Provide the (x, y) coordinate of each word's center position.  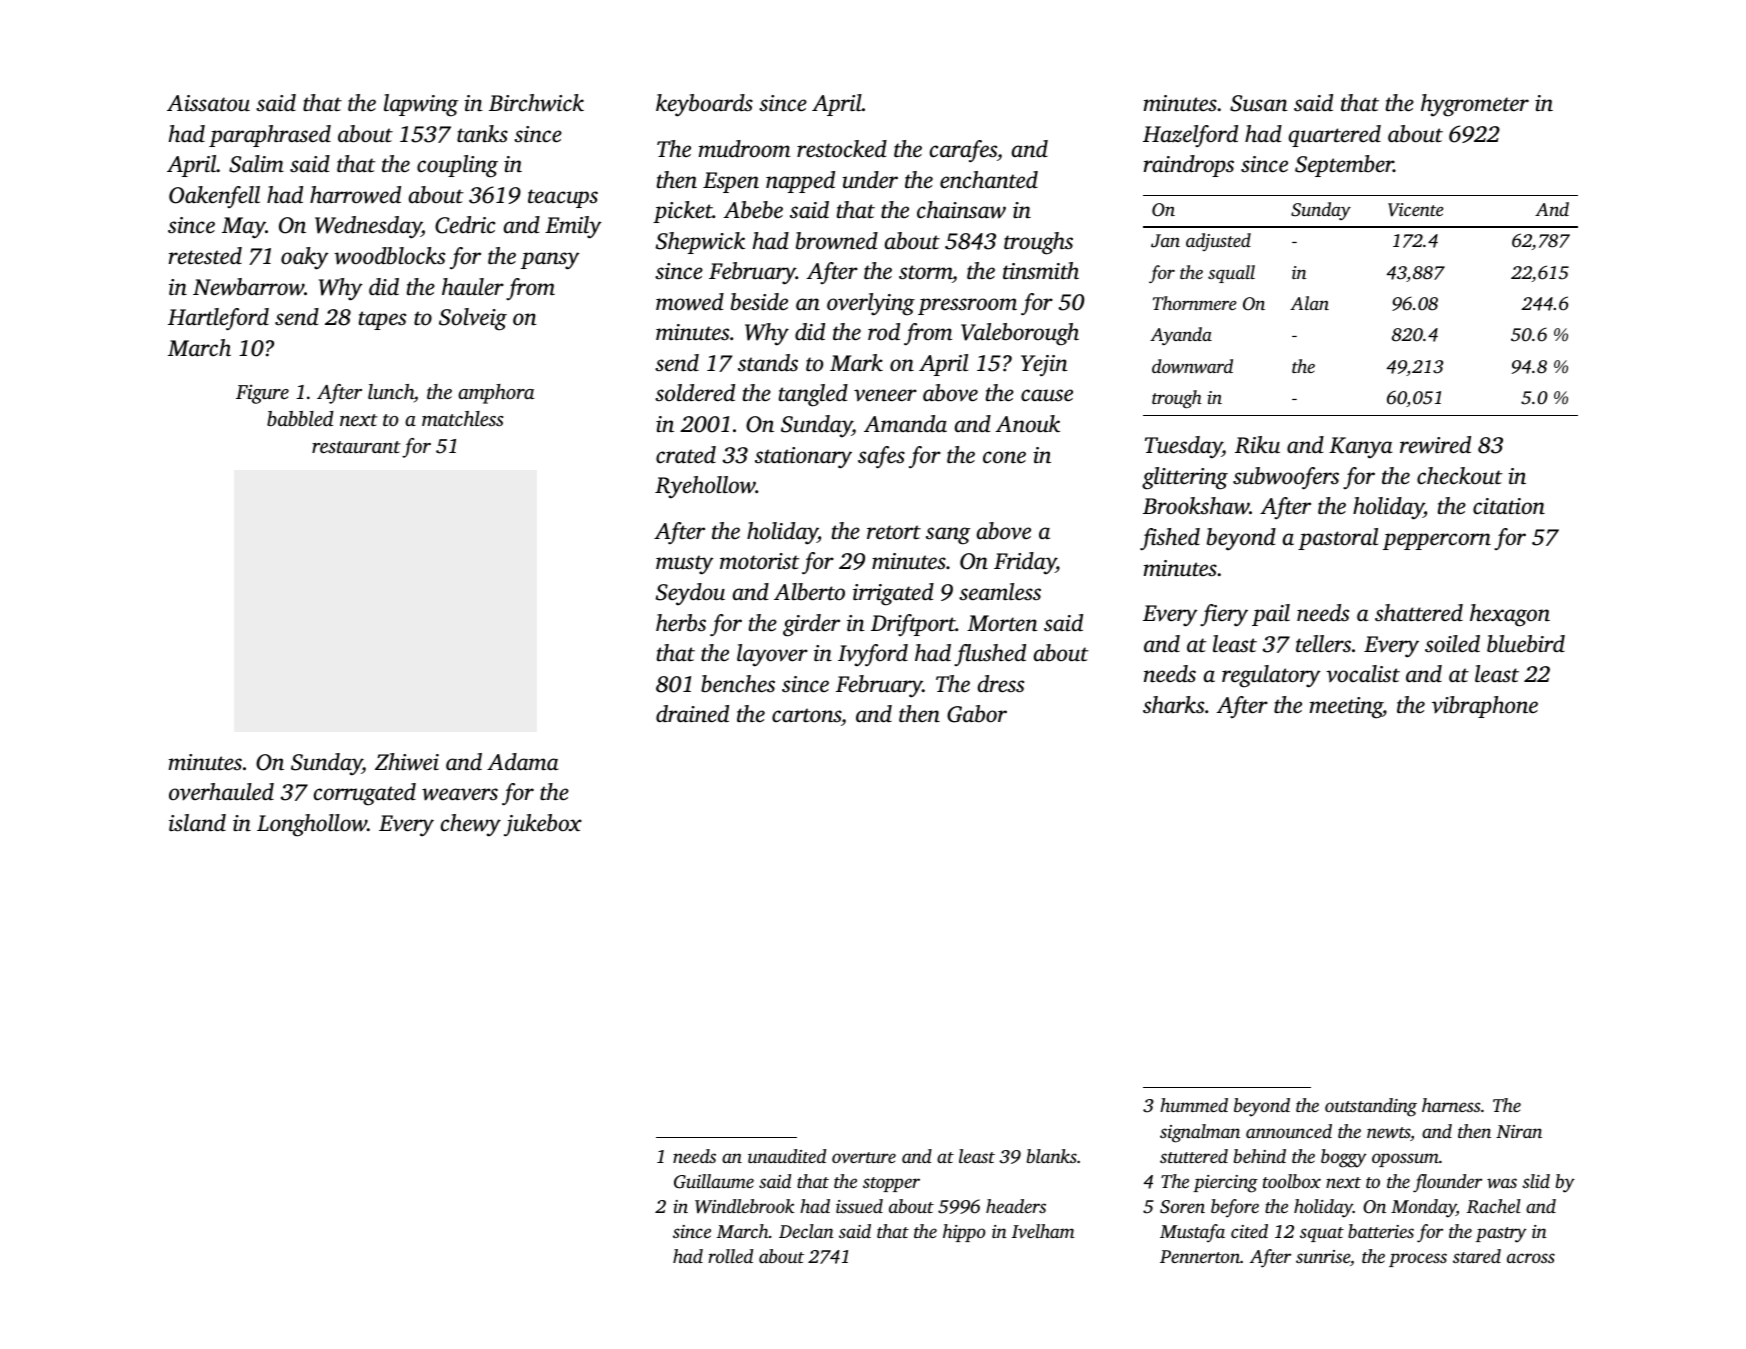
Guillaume (714, 1181)
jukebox (543, 825)
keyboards (704, 105)
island (197, 823)
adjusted (1218, 242)
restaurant (356, 447)
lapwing (421, 105)
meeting (1346, 708)
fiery (1224, 615)
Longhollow (312, 825)
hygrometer (1475, 105)
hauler (473, 287)
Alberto (809, 592)
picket (683, 212)
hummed (1194, 1105)
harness (1451, 1105)
